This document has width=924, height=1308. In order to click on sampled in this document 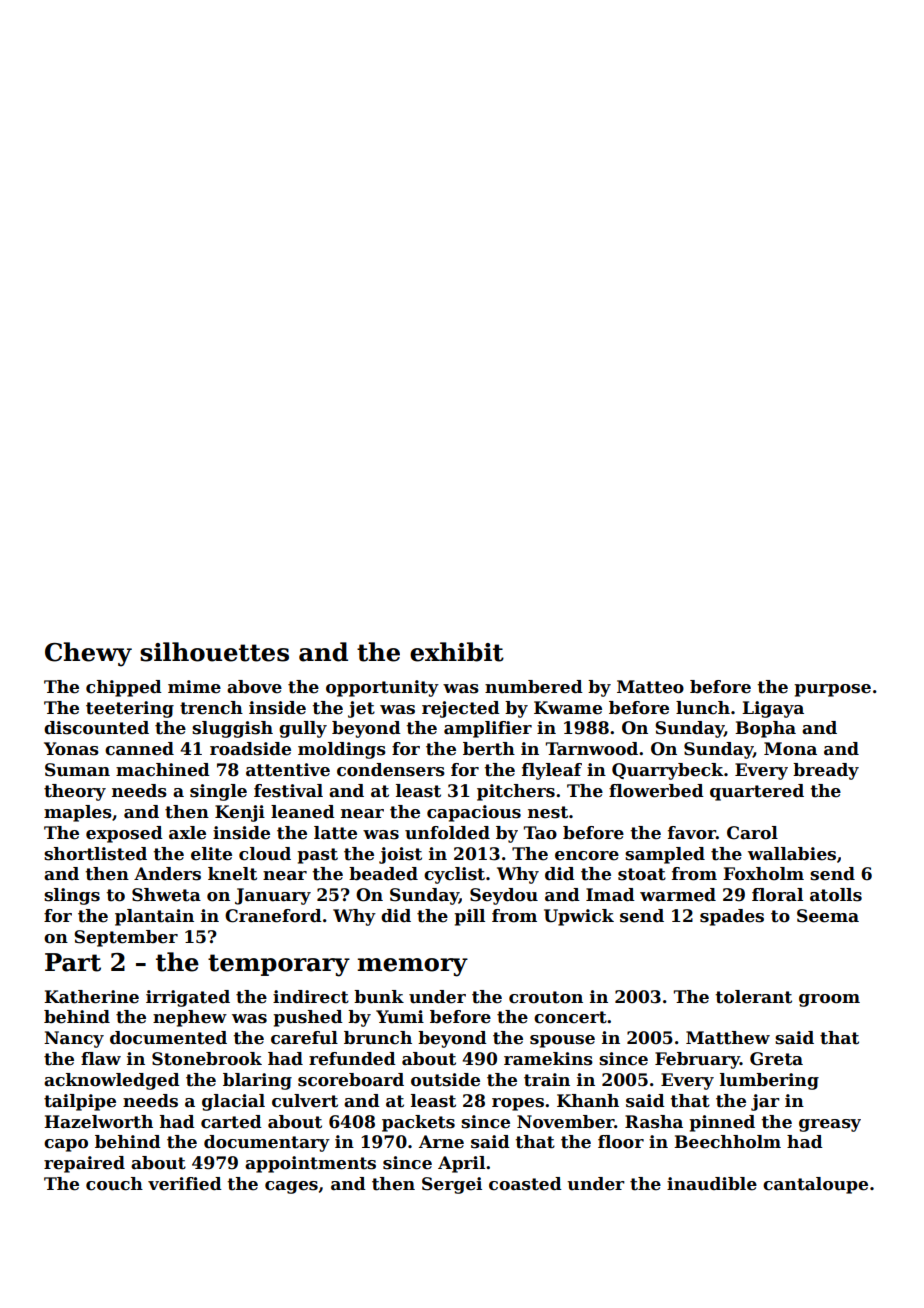, I will do `click(665, 855)`.
